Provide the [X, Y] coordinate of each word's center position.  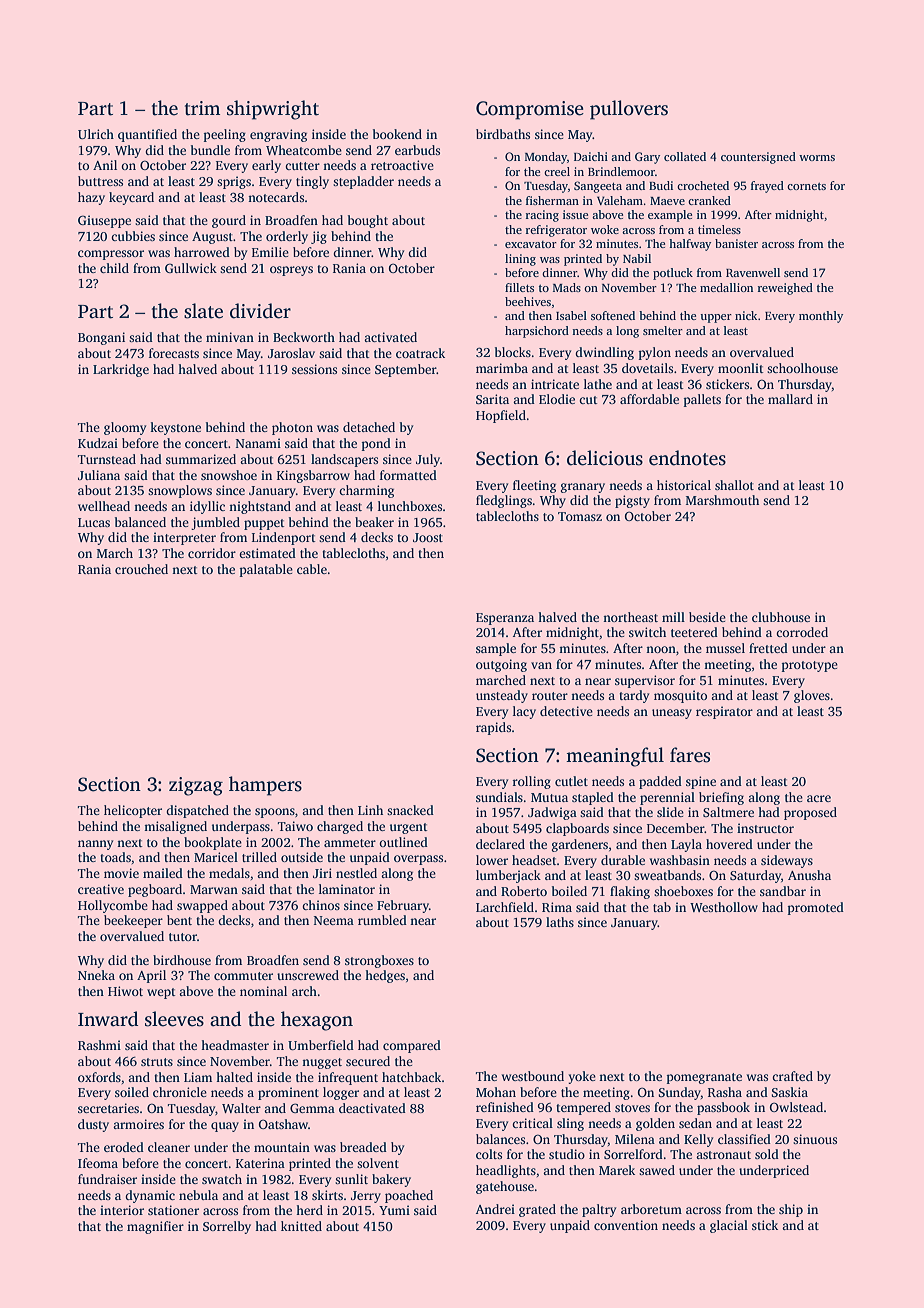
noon [661, 649]
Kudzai [98, 443]
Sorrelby [227, 1227]
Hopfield [501, 416]
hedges [385, 976]
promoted [816, 908]
